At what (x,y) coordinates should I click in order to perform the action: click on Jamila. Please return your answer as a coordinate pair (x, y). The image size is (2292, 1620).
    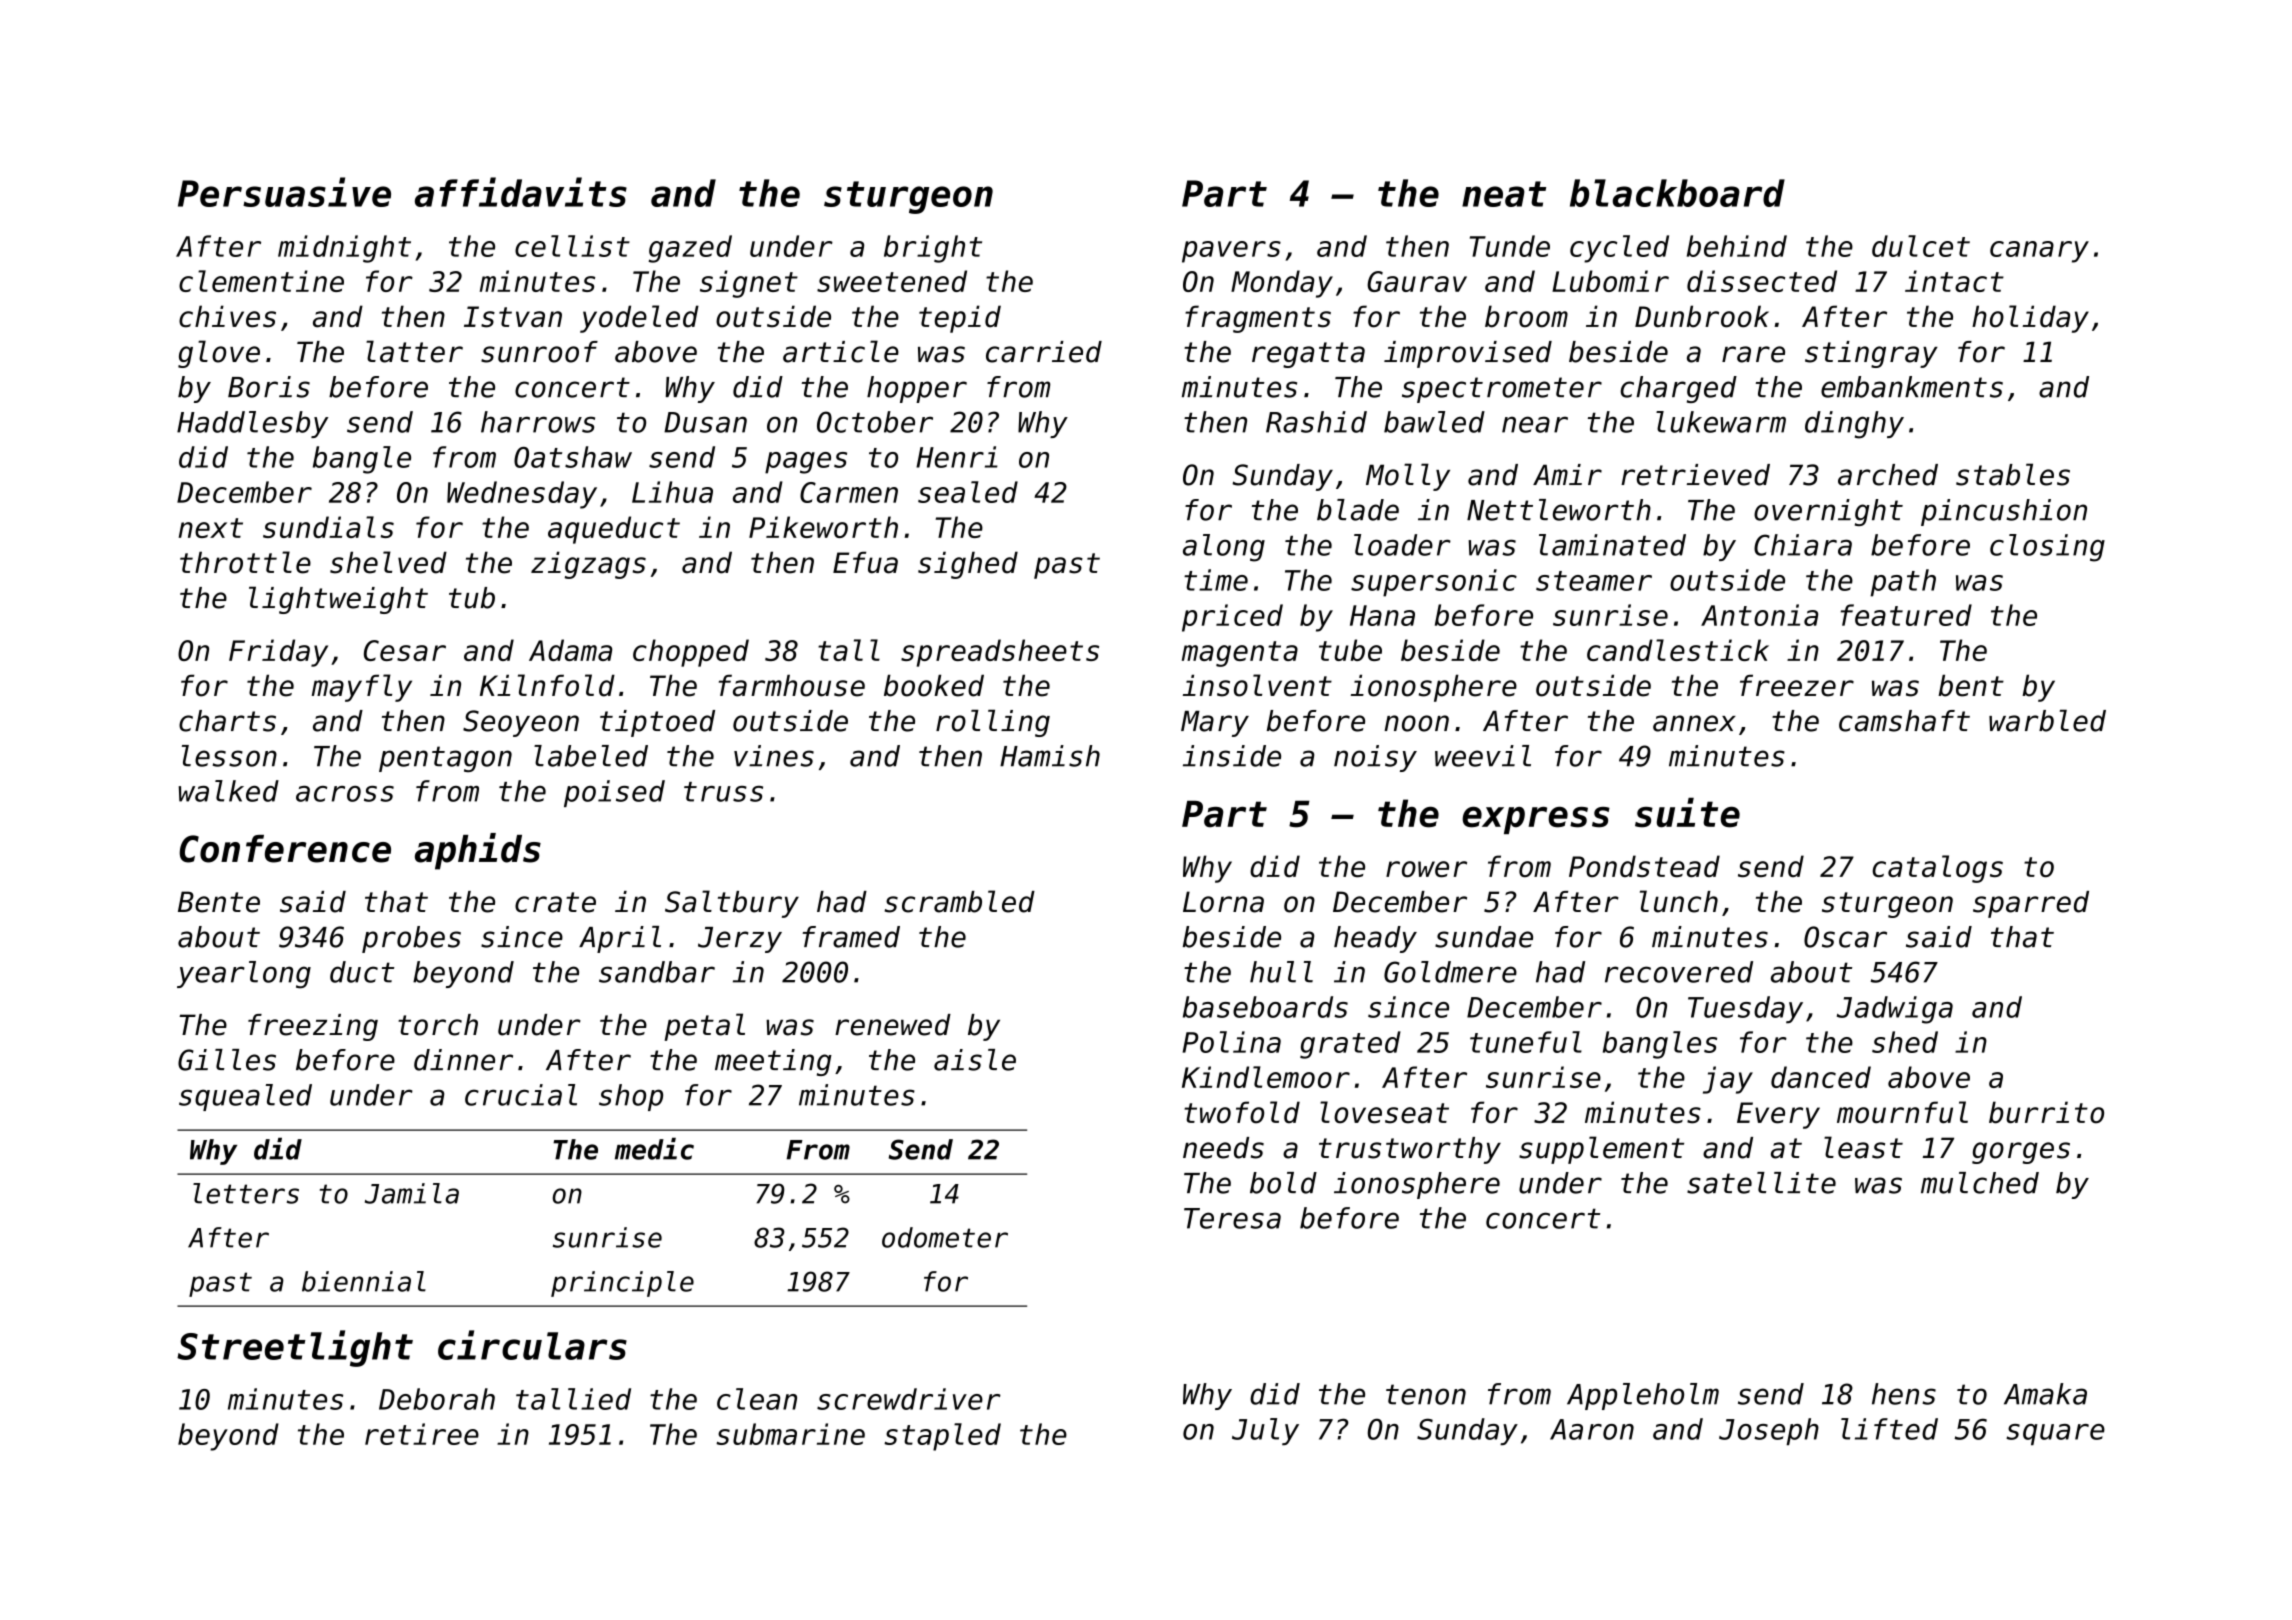
    Looking at the image, I should click on (412, 1193).
